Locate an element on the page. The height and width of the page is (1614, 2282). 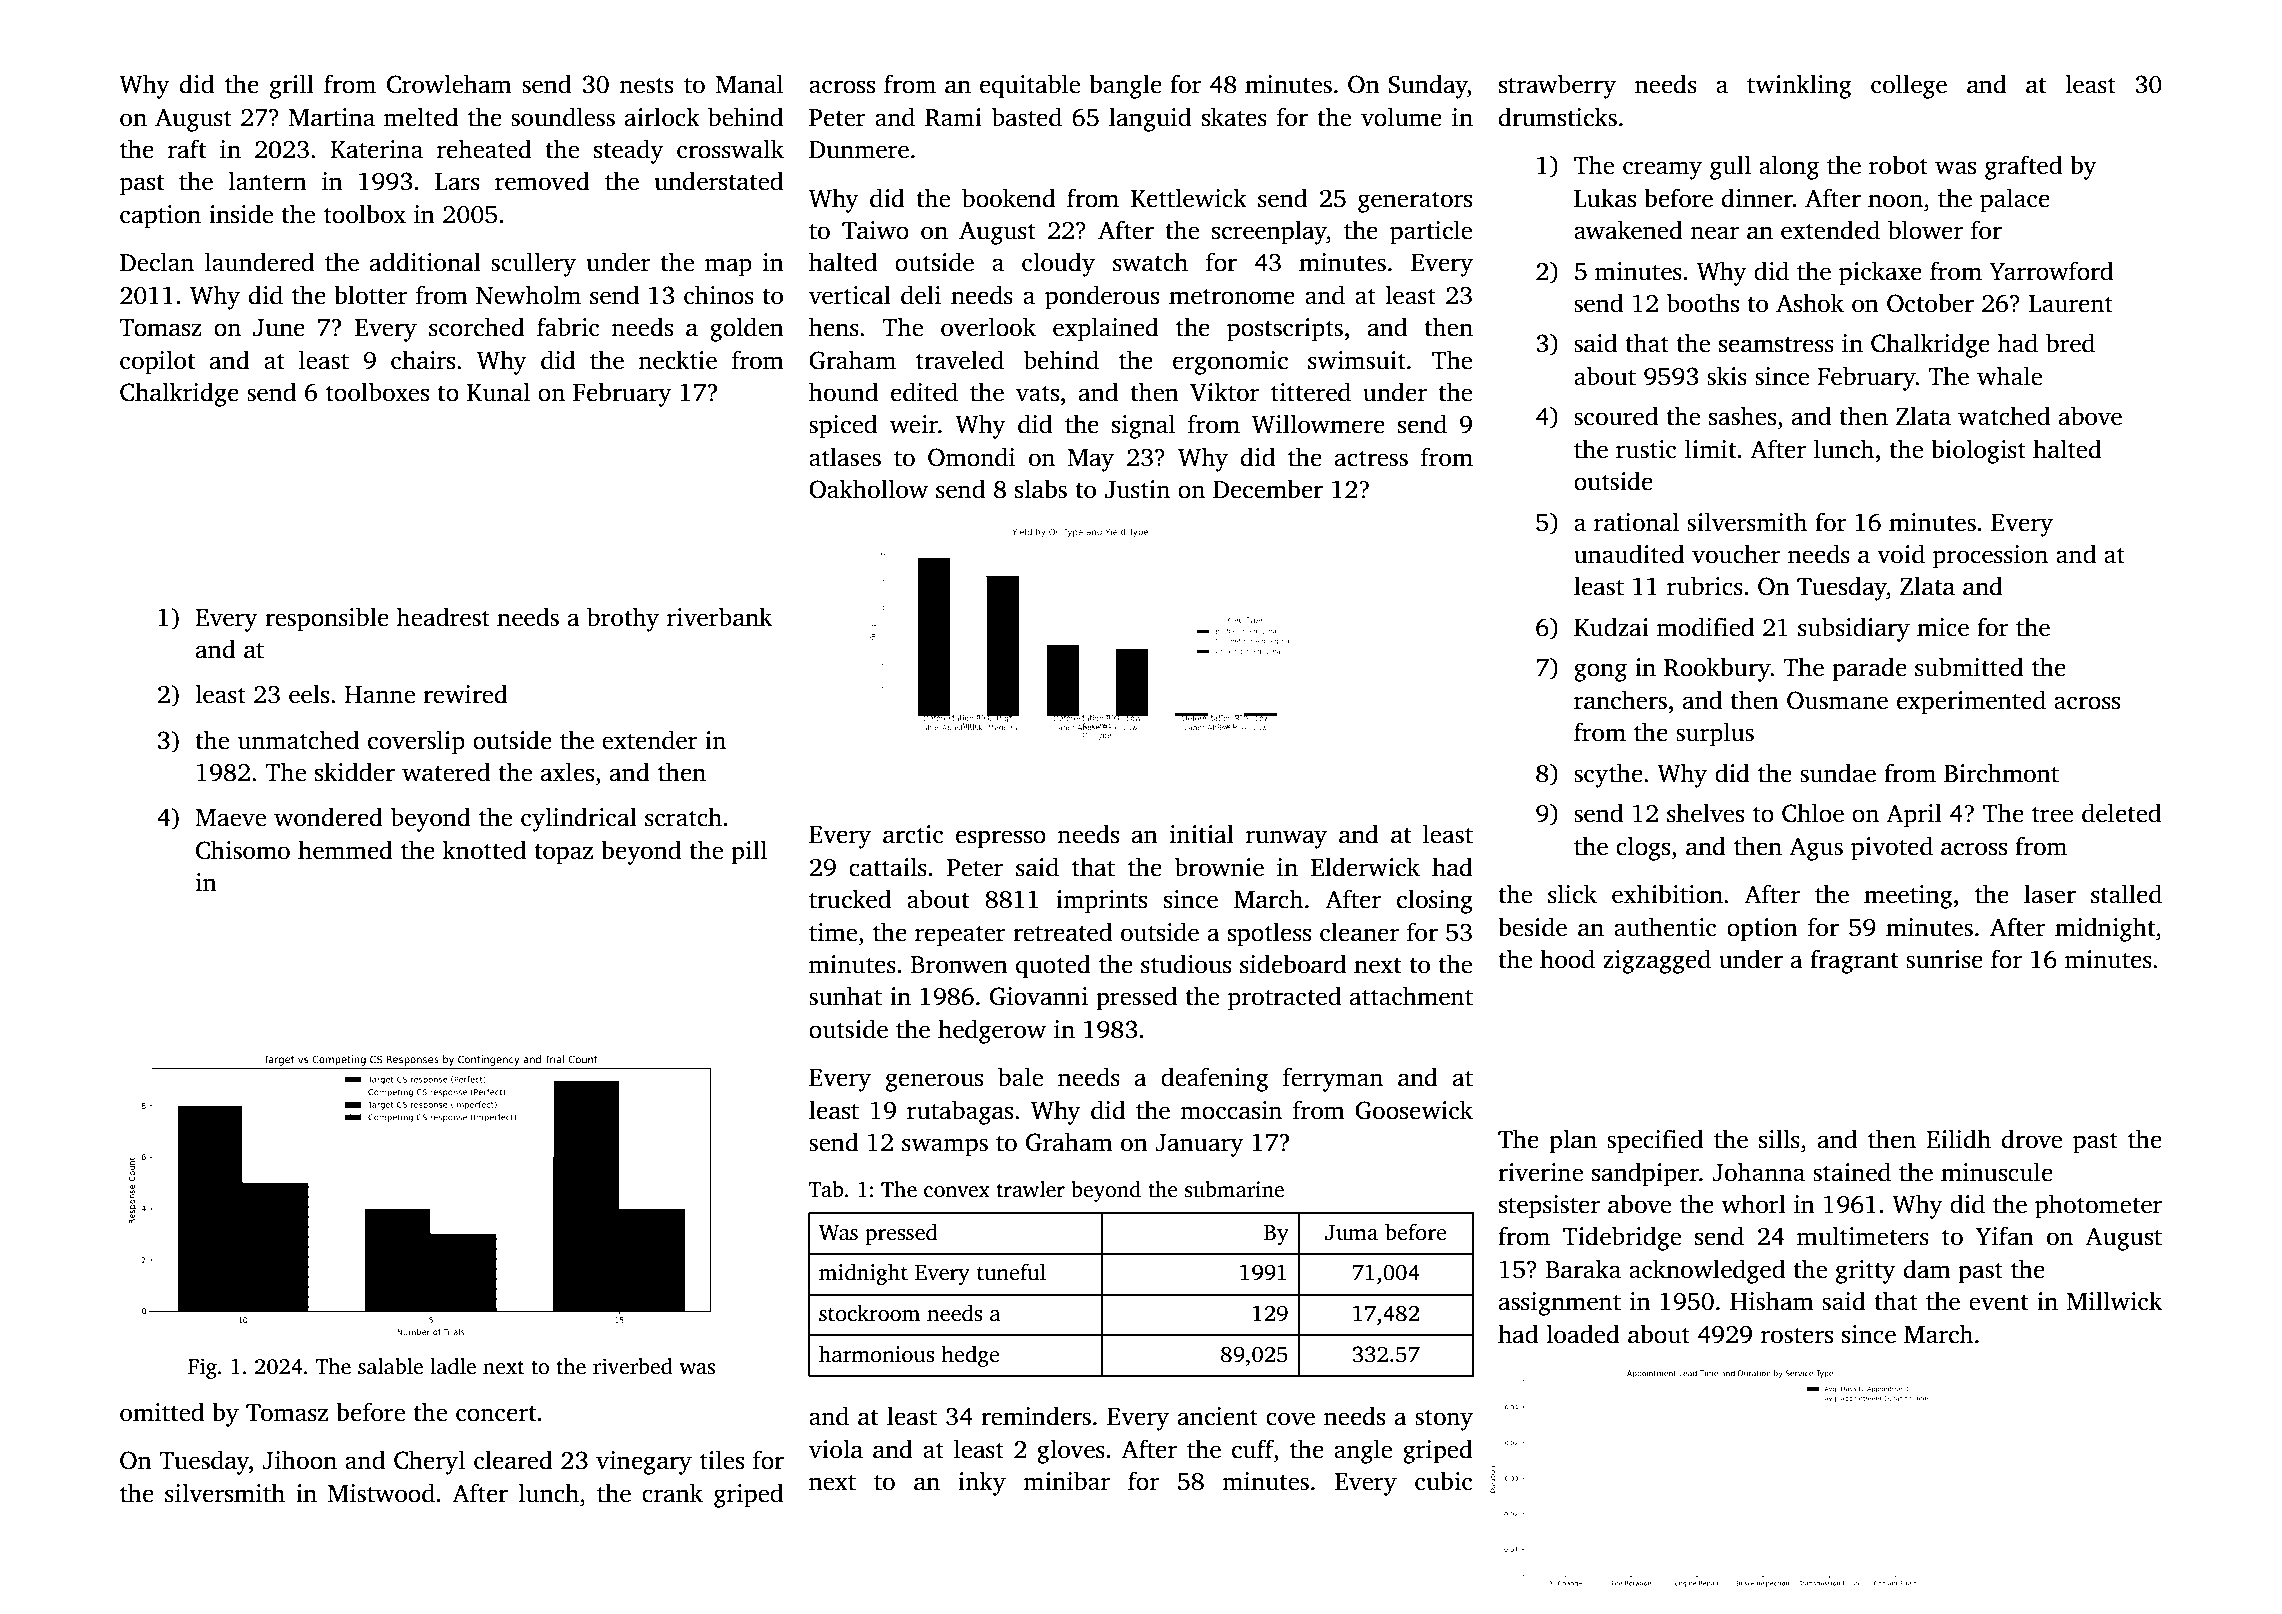
riverbed is located at coordinates (633, 1366).
